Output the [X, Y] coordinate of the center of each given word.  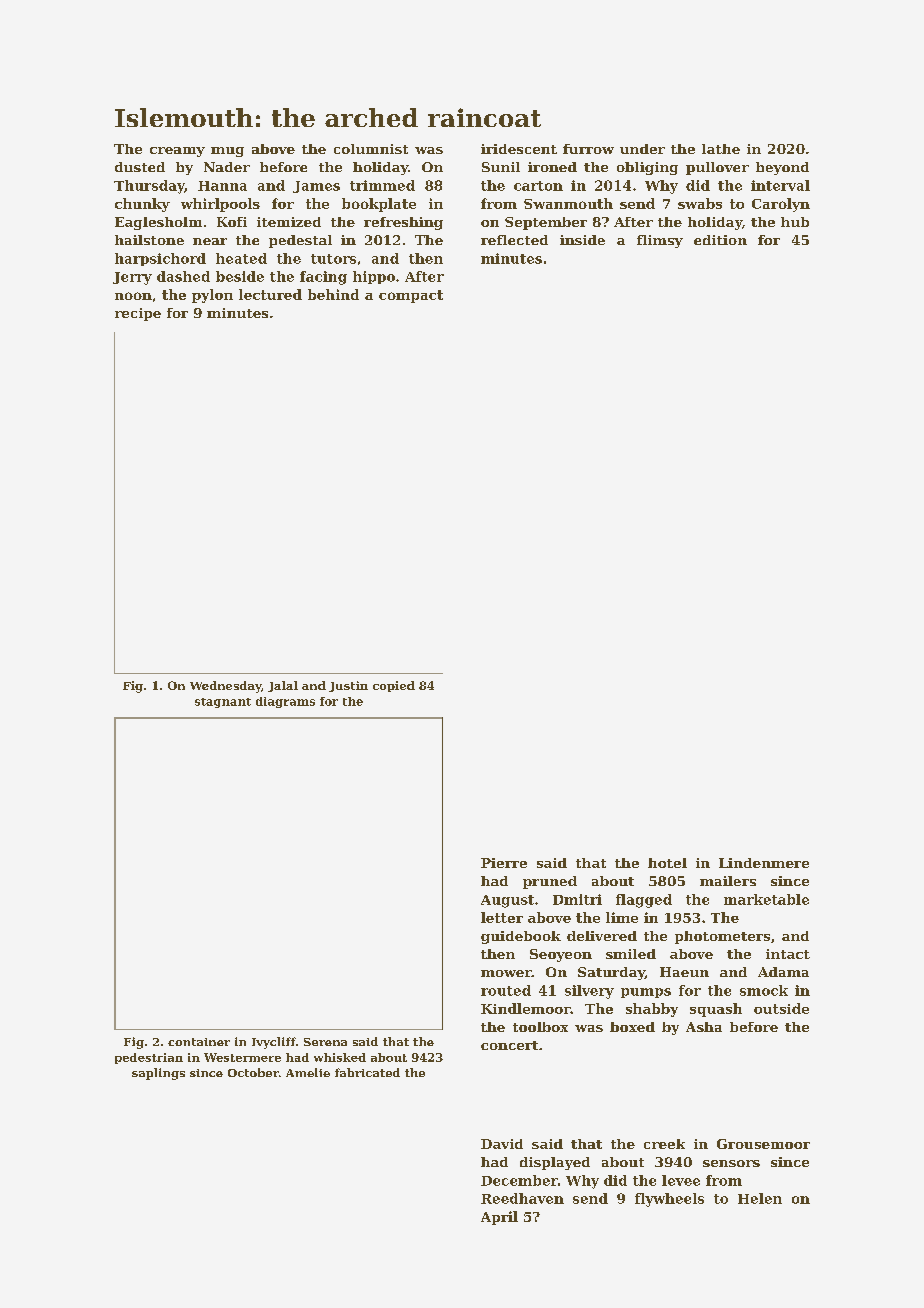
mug [227, 152]
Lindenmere [764, 863]
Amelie [308, 1072]
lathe [721, 149]
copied [394, 686]
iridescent [519, 149]
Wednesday [225, 687]
